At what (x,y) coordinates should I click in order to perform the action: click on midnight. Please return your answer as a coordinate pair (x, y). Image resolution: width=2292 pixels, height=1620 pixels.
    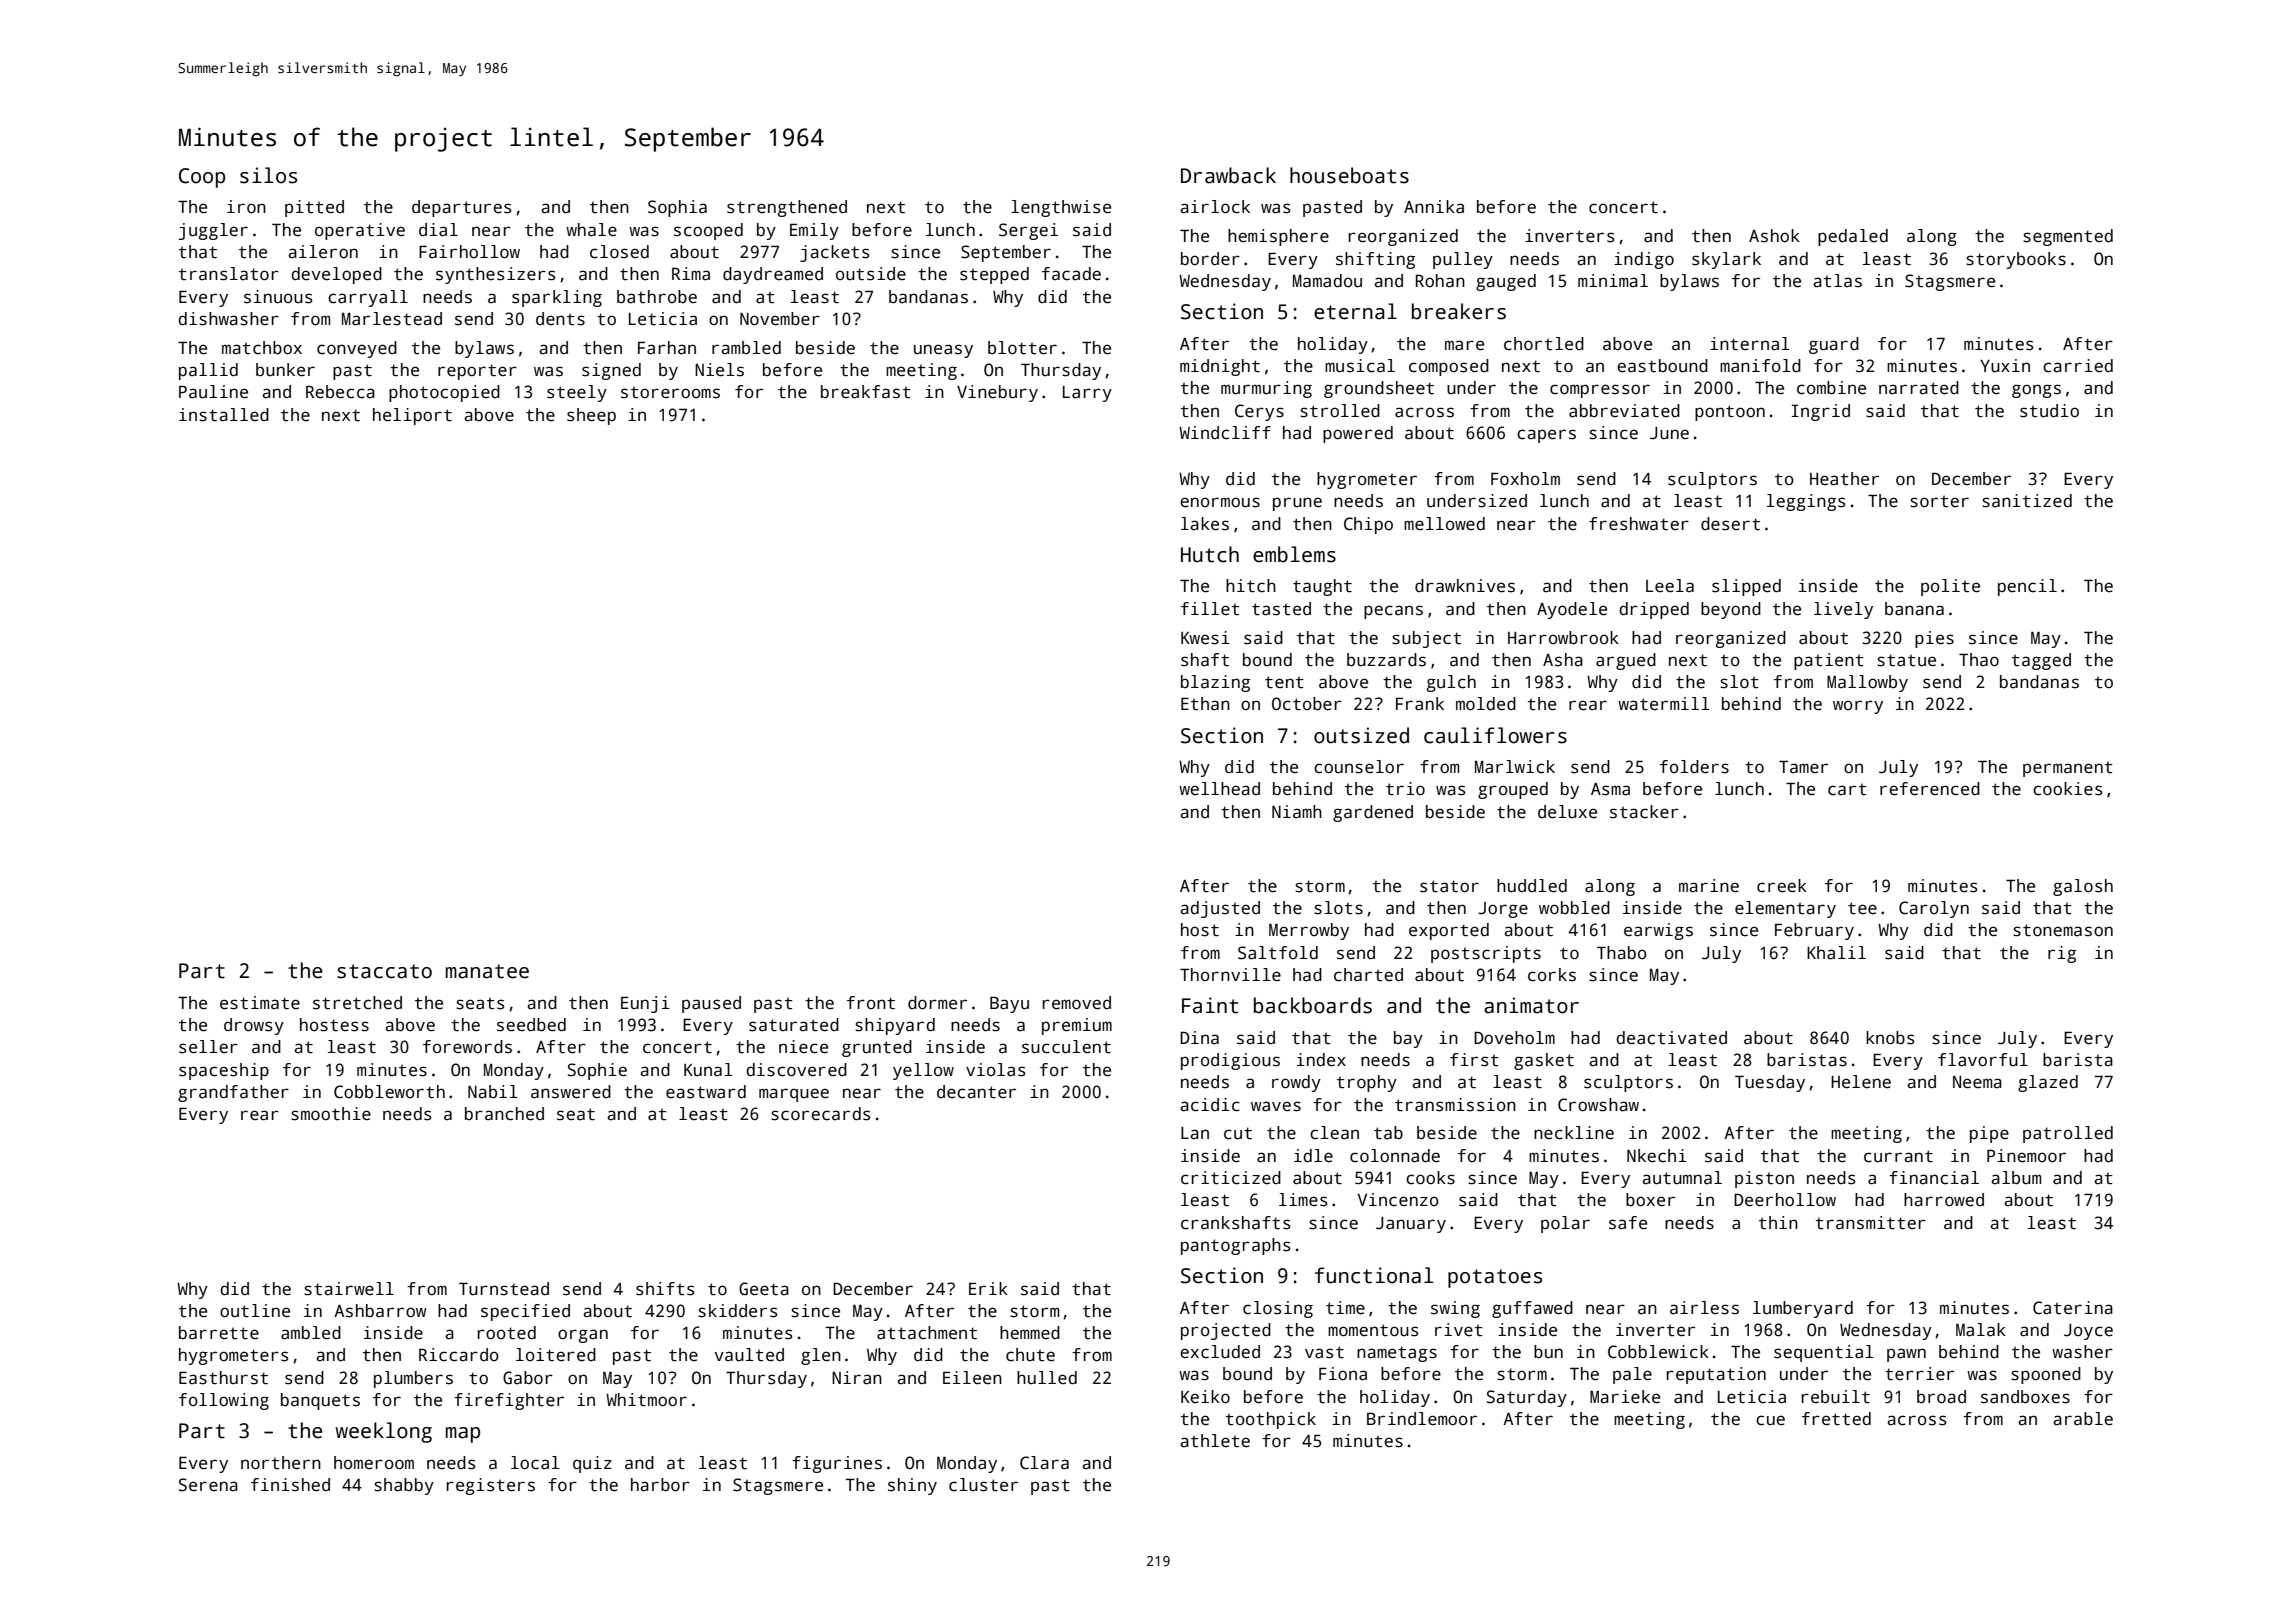
    Looking at the image, I should click on (1220, 367).
